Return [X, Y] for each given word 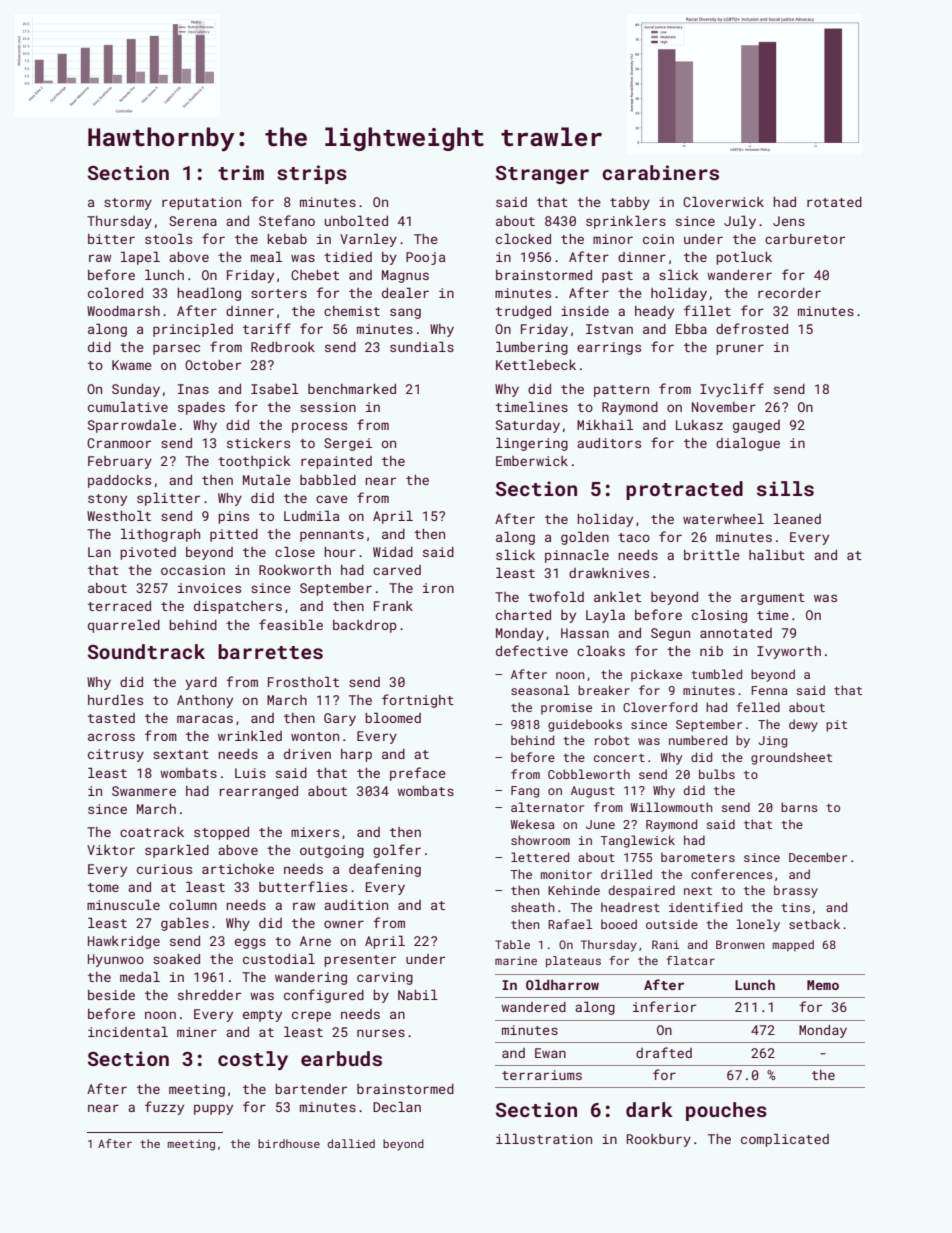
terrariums [542, 1075]
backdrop [365, 626]
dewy [803, 725]
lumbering [532, 348]
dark [649, 1109]
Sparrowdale [132, 426]
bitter [111, 239]
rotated [834, 202]
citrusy [116, 755]
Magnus [405, 276]
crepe [311, 1016]
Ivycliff [732, 390]
